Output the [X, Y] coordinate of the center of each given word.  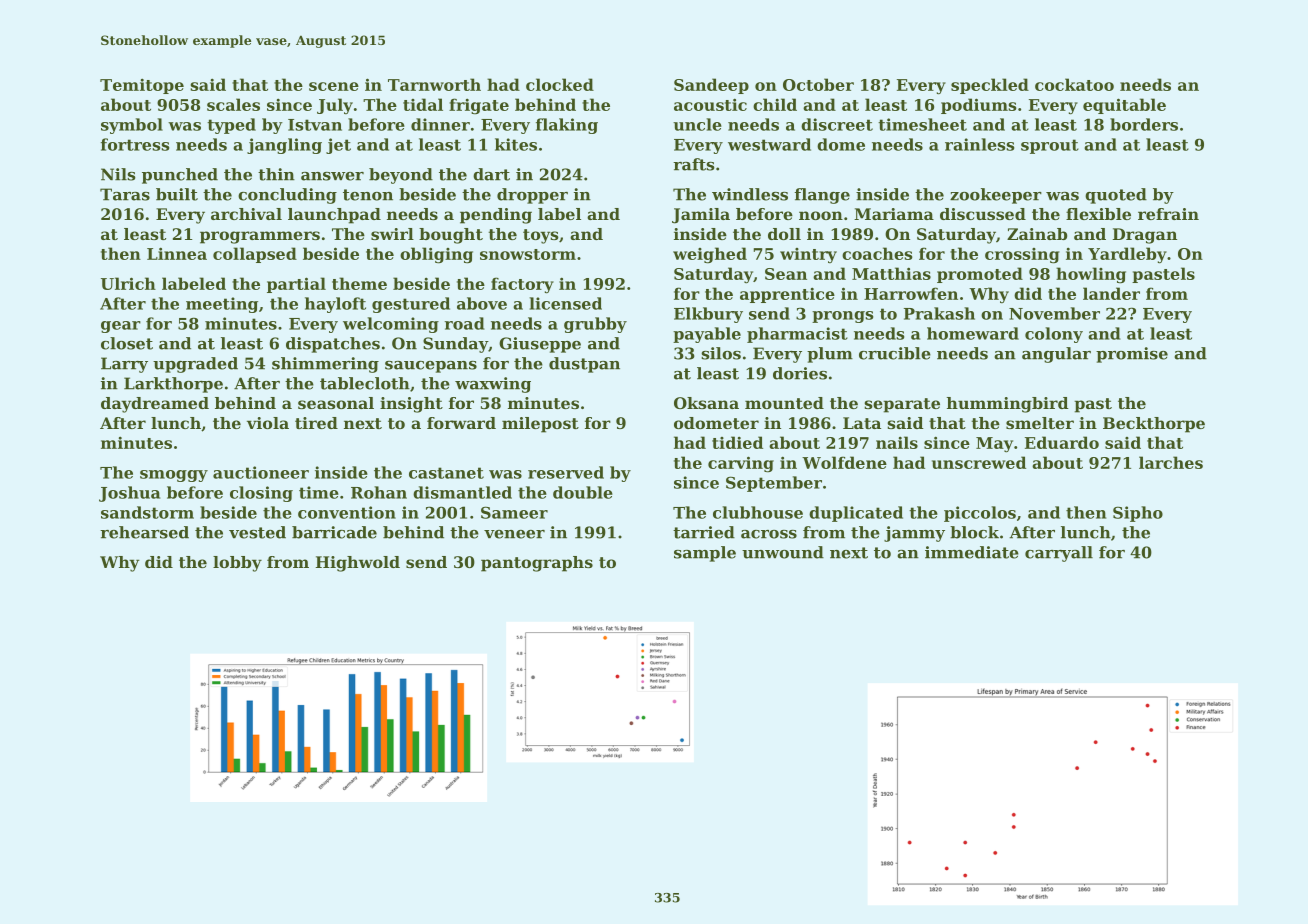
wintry [808, 255]
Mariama [894, 214]
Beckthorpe [1154, 425]
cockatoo [1074, 84]
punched [180, 176]
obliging [436, 255]
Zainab [1037, 234]
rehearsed [144, 532]
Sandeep [711, 86]
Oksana [706, 403]
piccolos [980, 514]
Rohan [379, 492]
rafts [694, 164]
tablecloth [365, 383]
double [583, 492]
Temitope [142, 86]
